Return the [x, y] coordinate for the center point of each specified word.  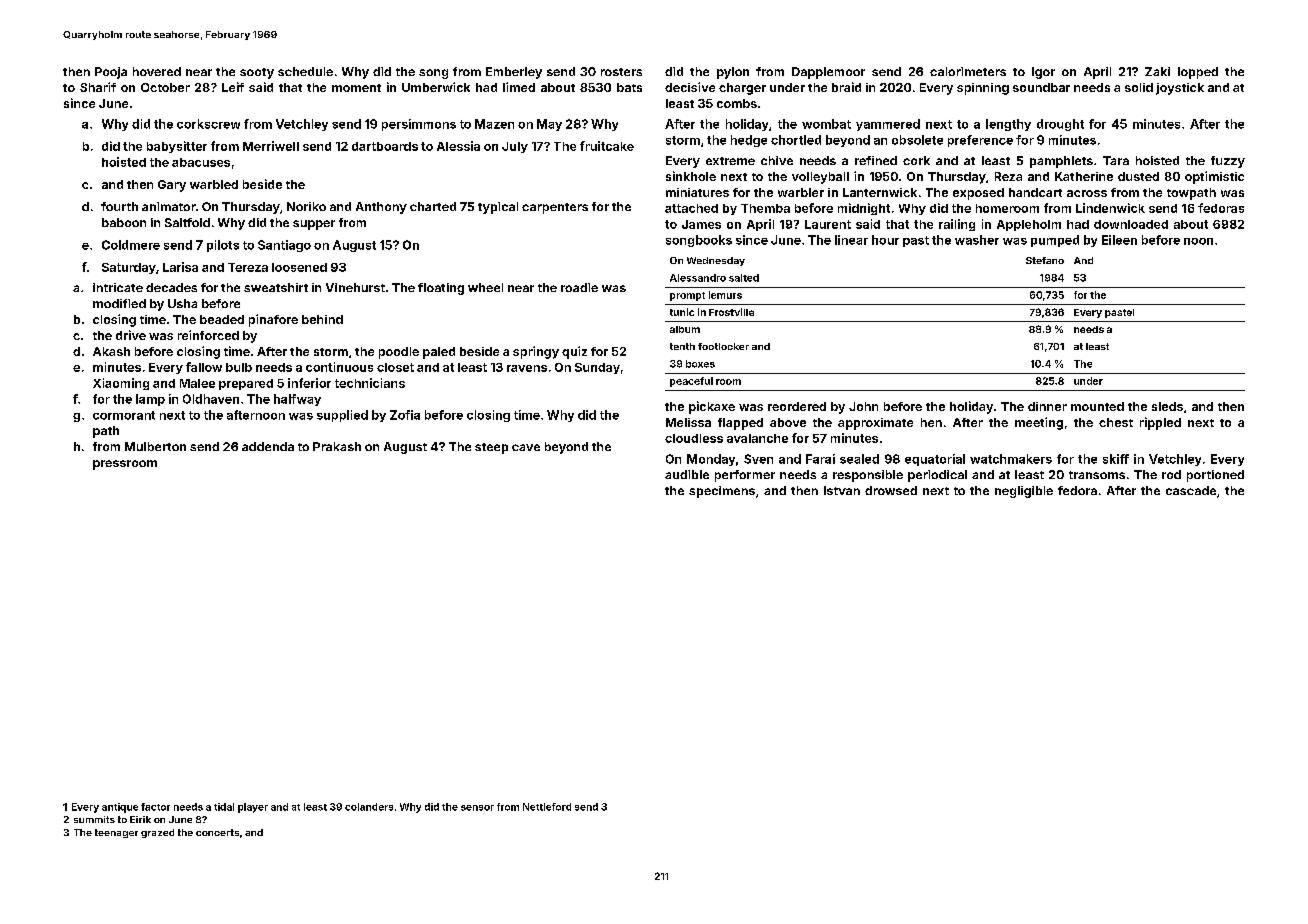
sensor [477, 808]
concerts [217, 832]
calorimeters [968, 71]
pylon [733, 73]
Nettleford [547, 807]
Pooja [111, 73]
